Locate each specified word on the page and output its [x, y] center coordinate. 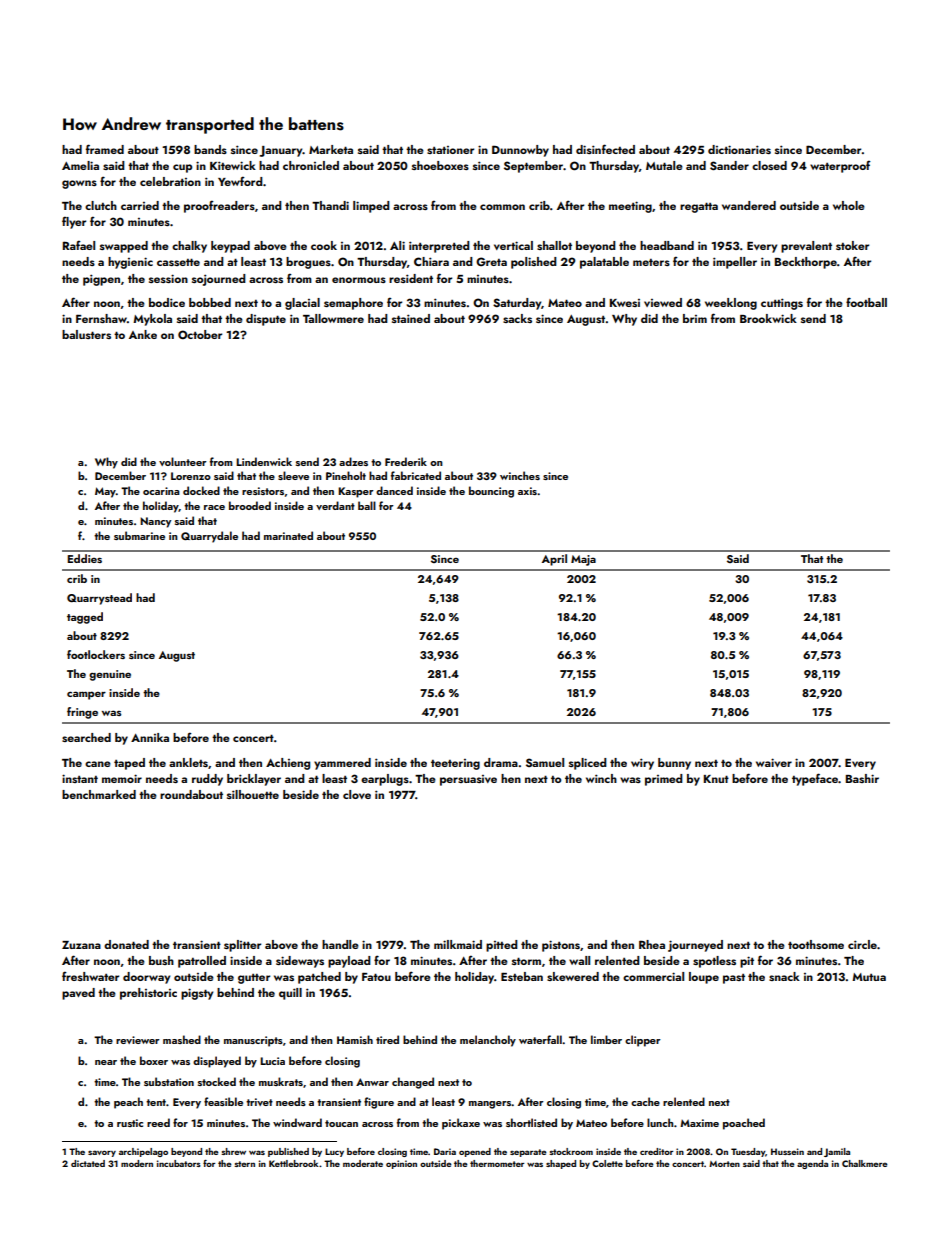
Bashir [862, 778]
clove [357, 794]
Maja [583, 560]
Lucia [272, 1061]
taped [129, 764]
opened [475, 1152]
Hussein [787, 1151]
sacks [517, 318]
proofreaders [219, 206]
